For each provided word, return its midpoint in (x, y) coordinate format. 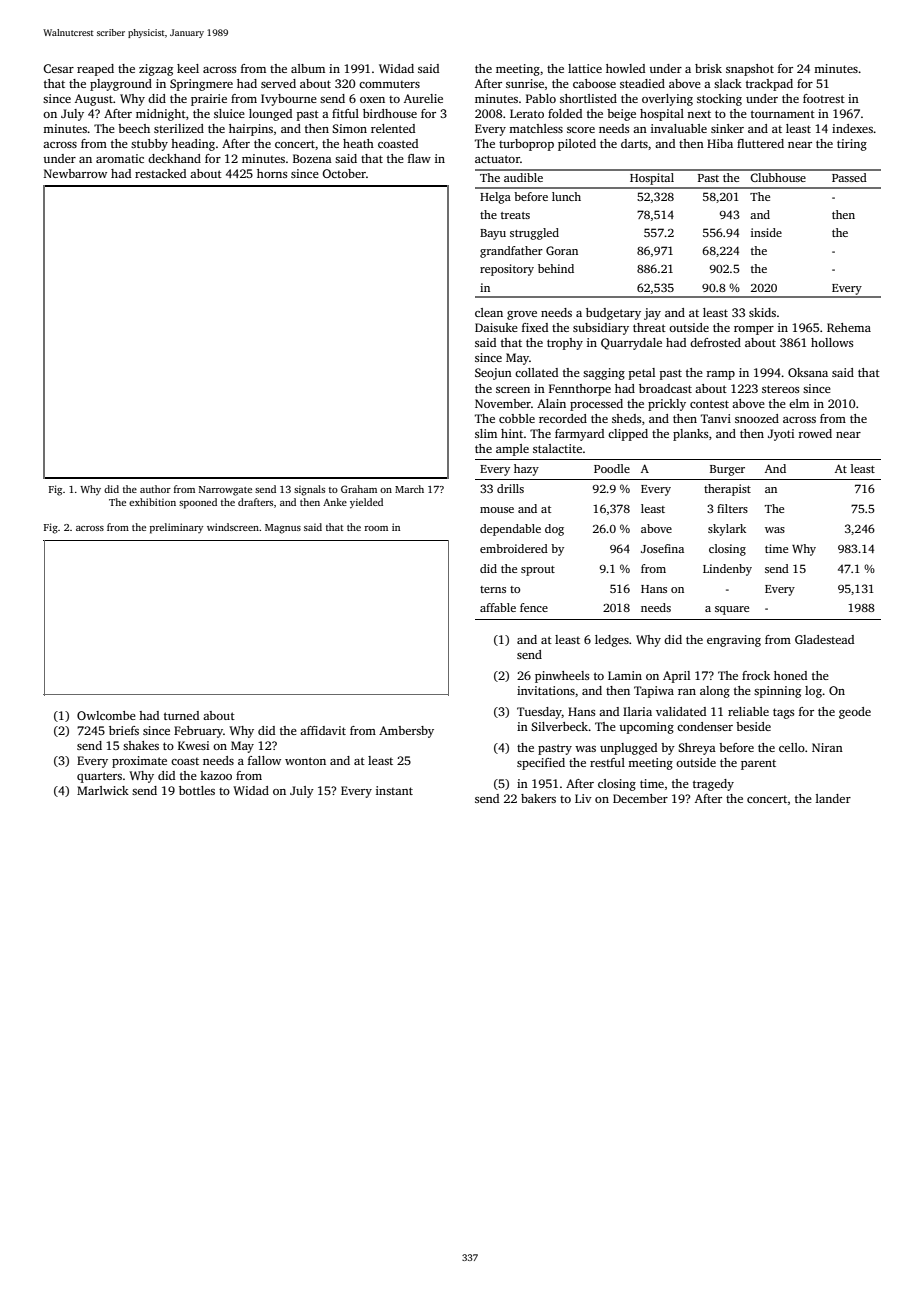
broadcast (665, 388)
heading (193, 145)
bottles (197, 790)
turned (181, 715)
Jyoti (781, 435)
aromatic (120, 158)
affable (498, 607)
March (409, 489)
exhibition (152, 502)
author (155, 489)
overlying (667, 100)
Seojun (493, 374)
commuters (389, 84)
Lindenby (727, 570)
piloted (577, 145)
